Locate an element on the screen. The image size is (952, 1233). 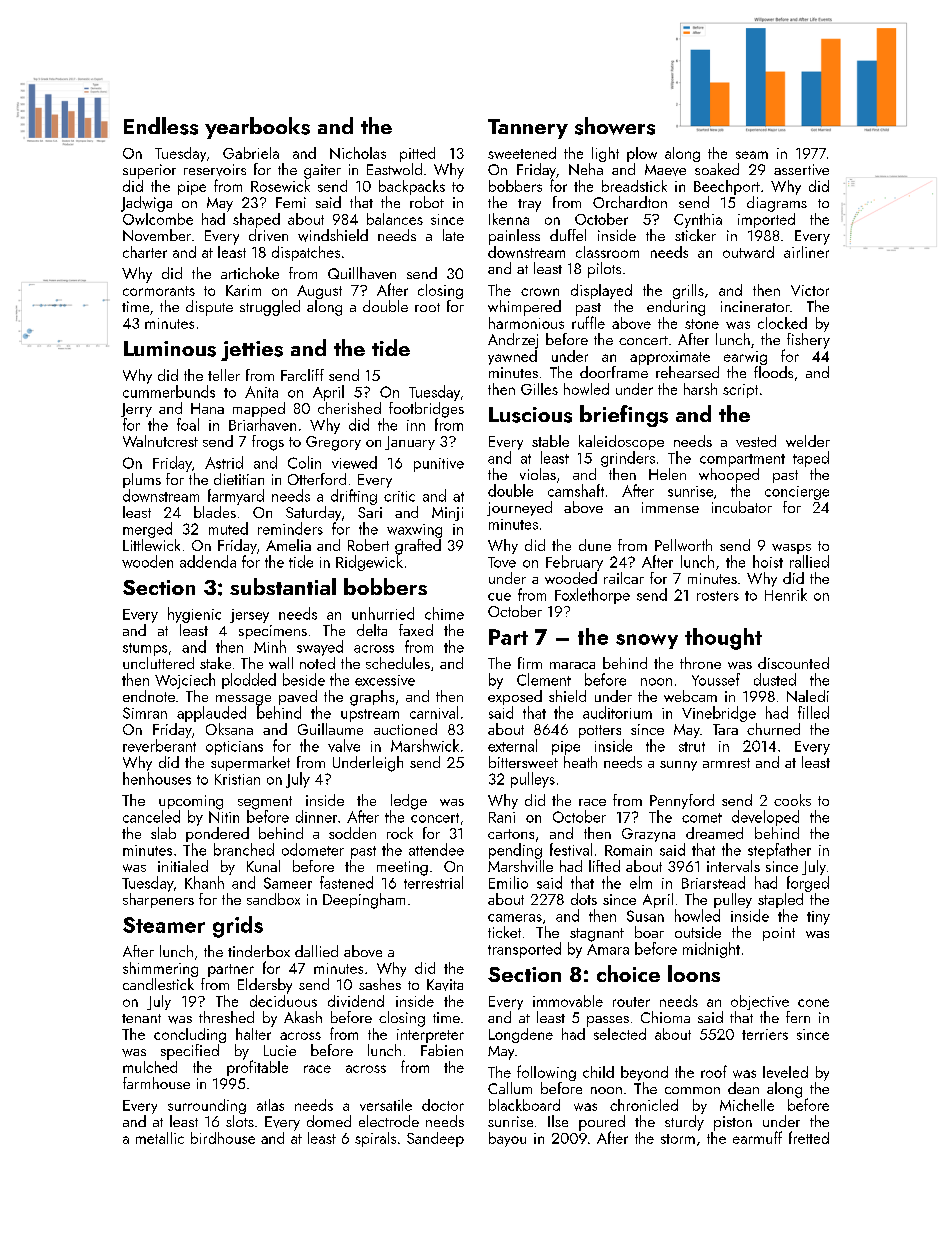
armrest is located at coordinates (726, 763).
